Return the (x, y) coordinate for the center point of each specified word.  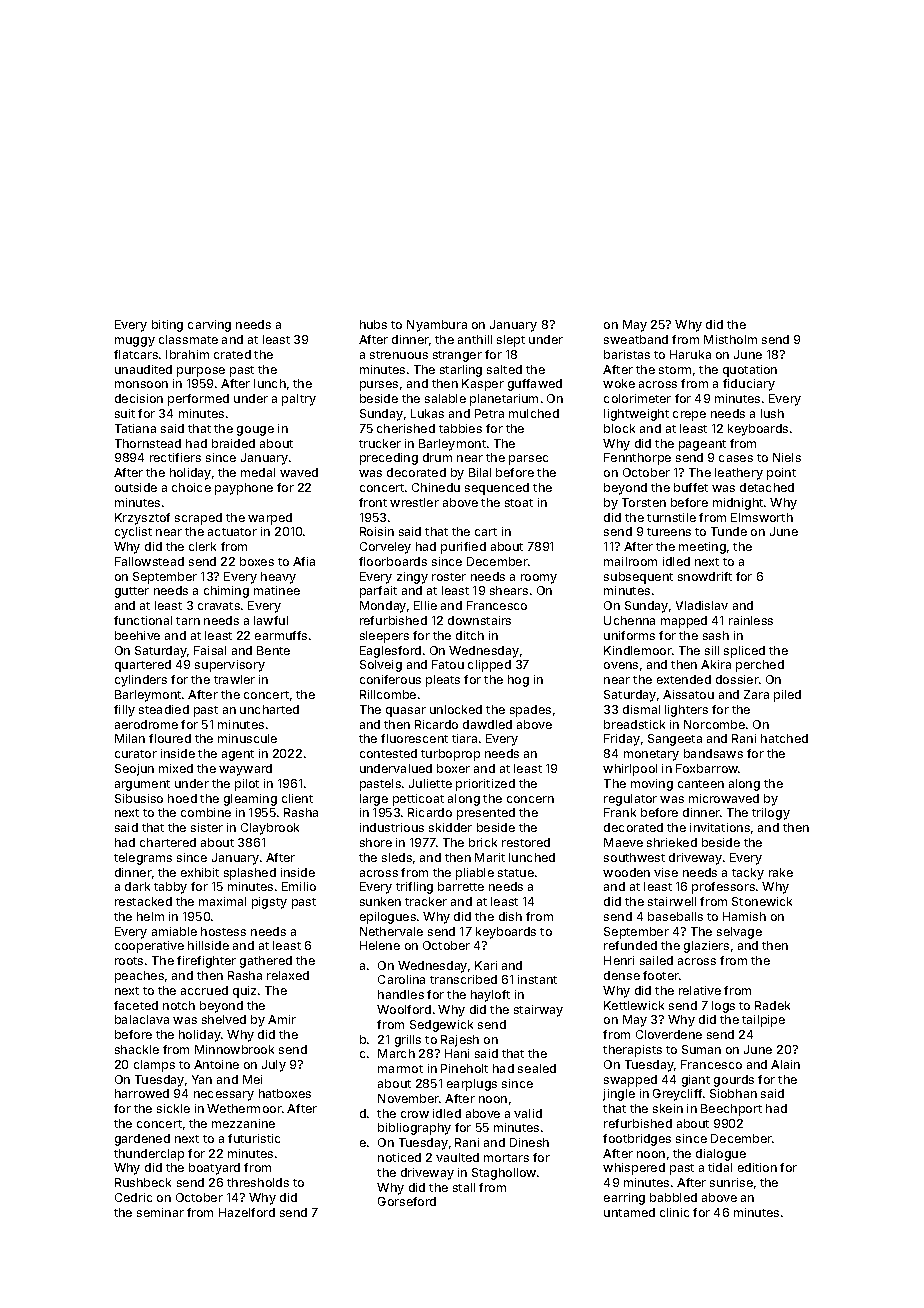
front (373, 502)
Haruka (690, 354)
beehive (137, 635)
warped (270, 519)
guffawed (535, 385)
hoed (182, 798)
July (274, 1066)
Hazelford (247, 1212)
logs (723, 1007)
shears (509, 590)
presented (486, 814)
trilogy (771, 814)
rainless (751, 620)
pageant (702, 445)
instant (537, 979)
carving (209, 326)
